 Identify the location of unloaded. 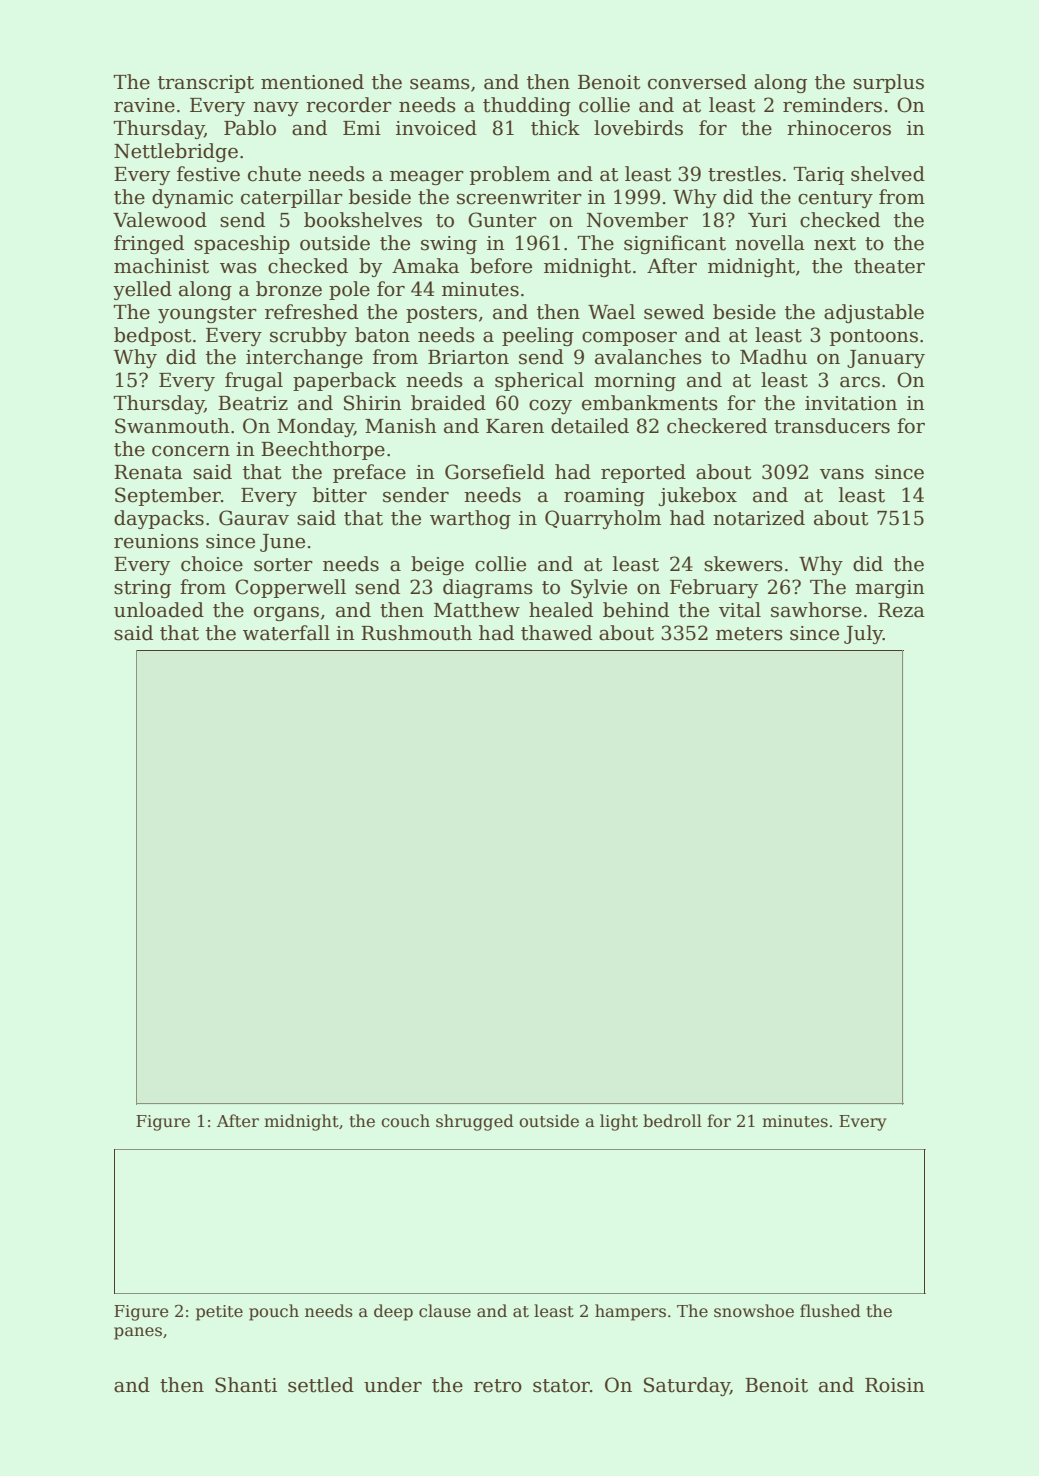
(159, 610).
